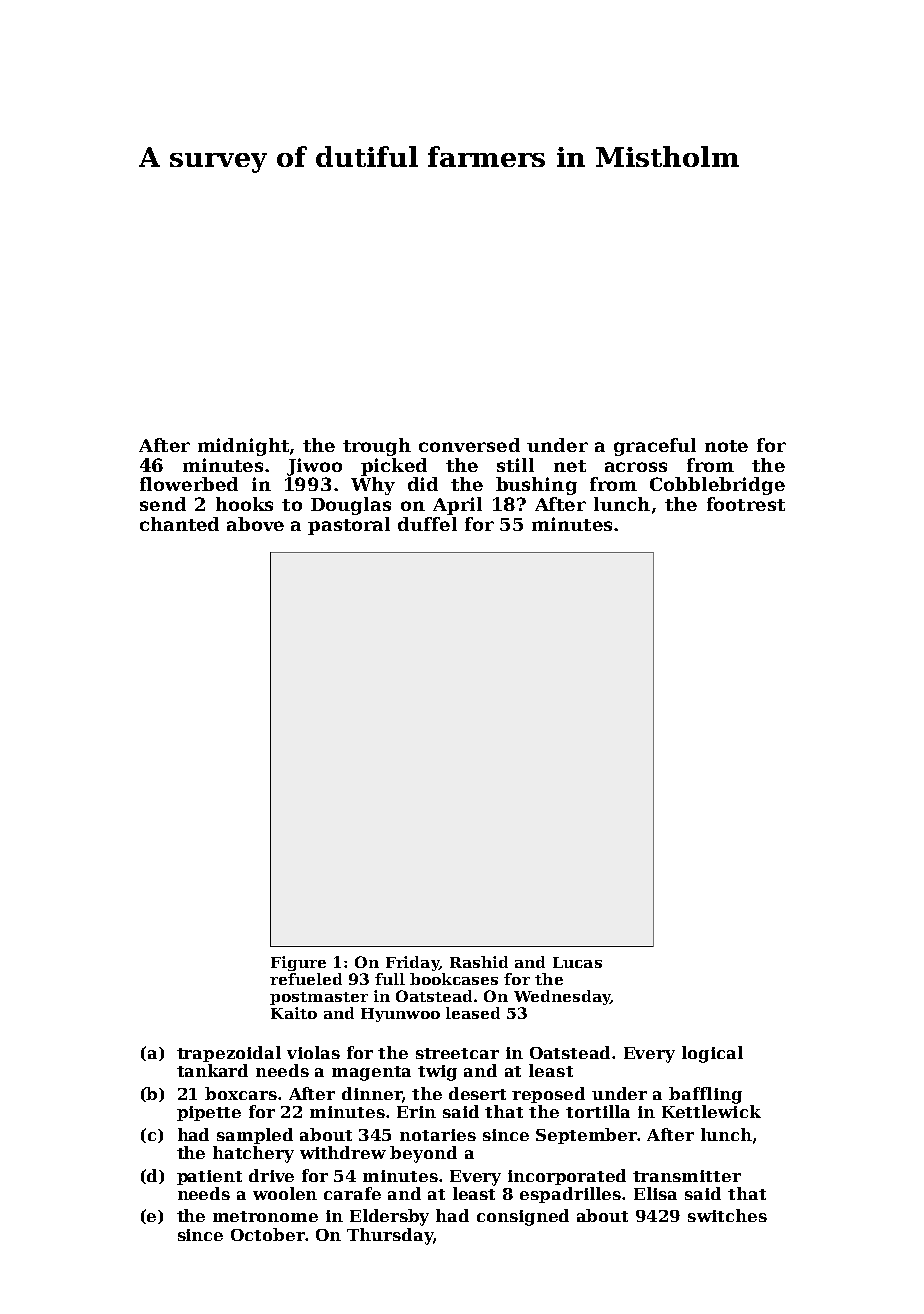  I want to click on Wednesday, so click(562, 997).
